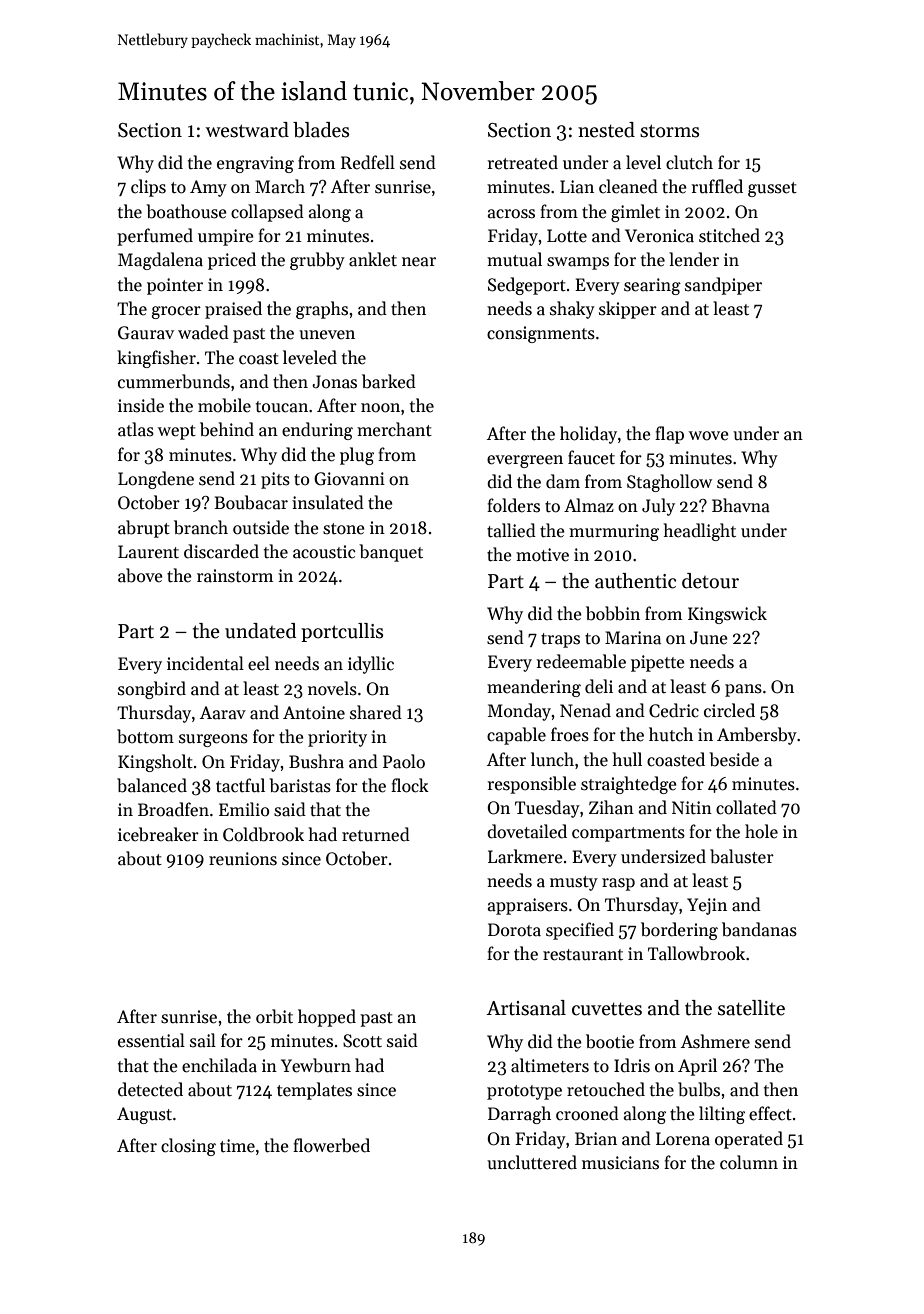  What do you see at coordinates (742, 856) in the screenshot?
I see `baluster` at bounding box center [742, 856].
